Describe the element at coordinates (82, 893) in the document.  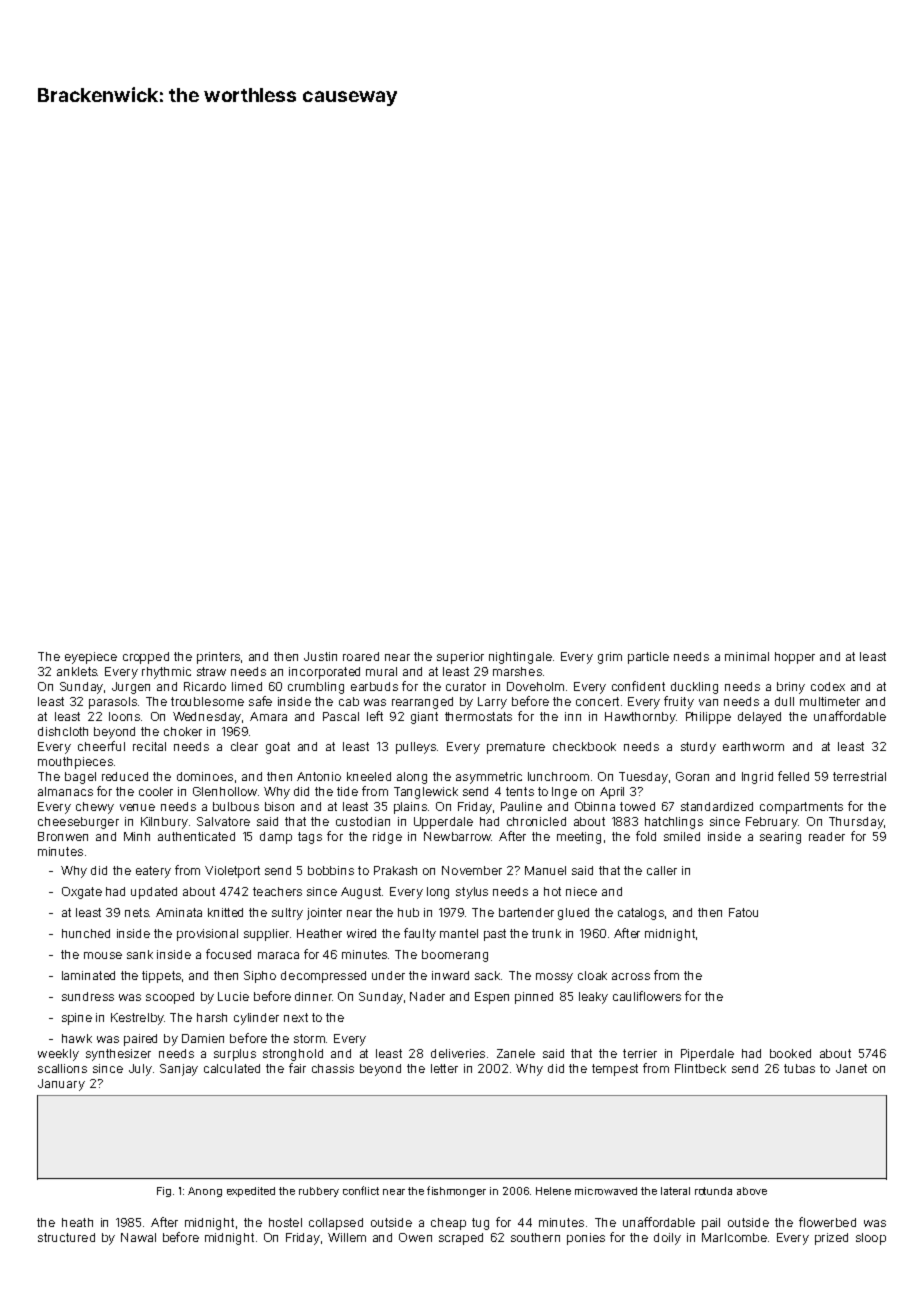
I see `Oxgate` at that location.
